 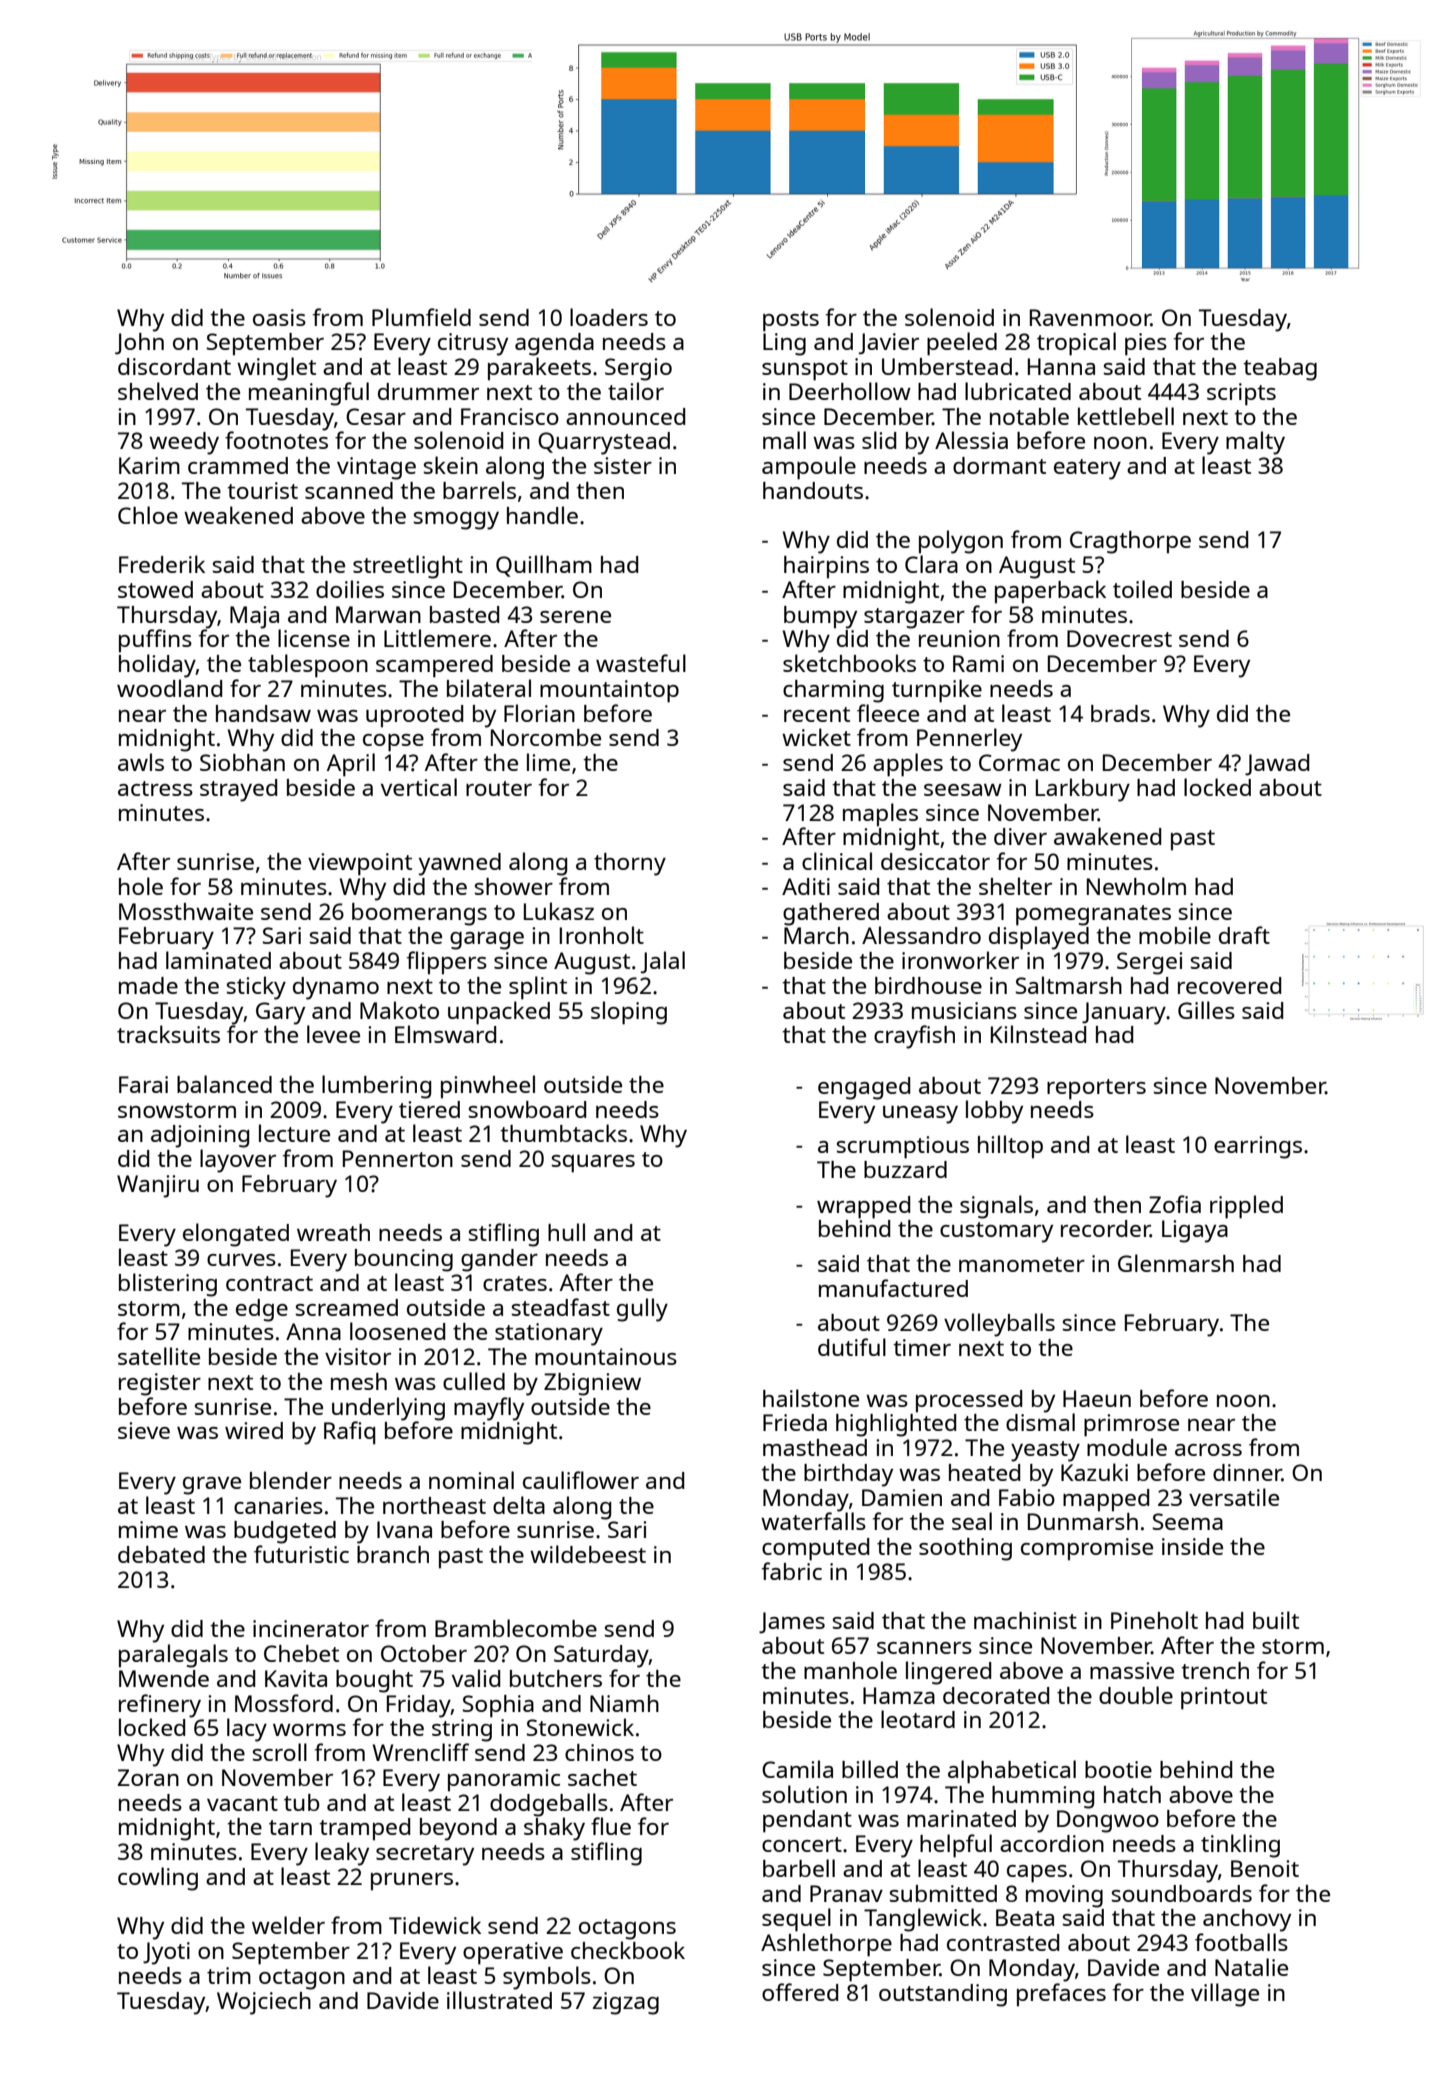 I want to click on Wojciech, so click(x=264, y=2003).
